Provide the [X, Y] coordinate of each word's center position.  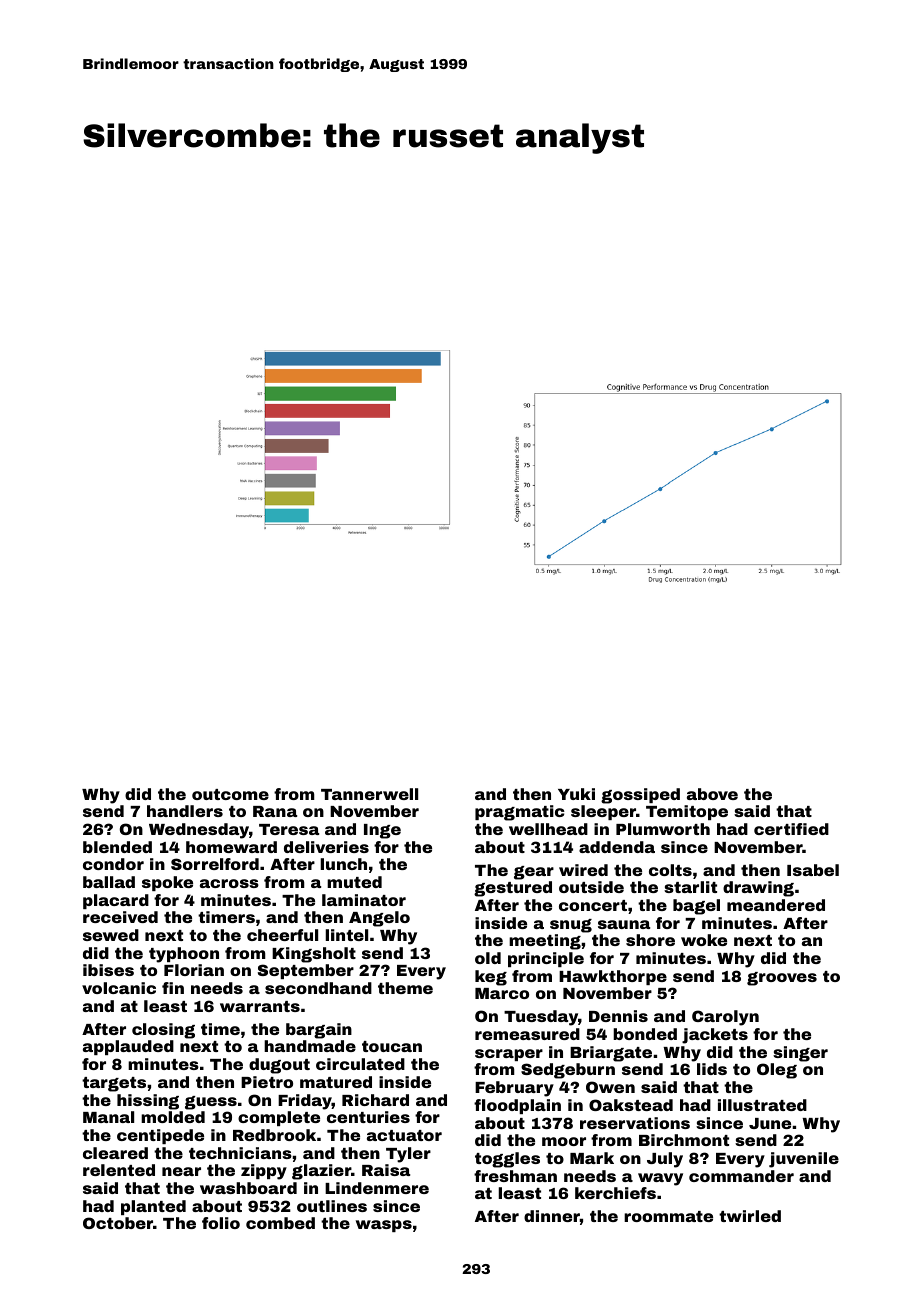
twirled [750, 1216]
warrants [260, 1006]
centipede [160, 1136]
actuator [404, 1135]
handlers [185, 811]
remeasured [527, 1034]
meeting [545, 942]
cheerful [282, 935]
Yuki [576, 794]
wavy [660, 1179]
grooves [782, 979]
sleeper [603, 812]
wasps [384, 1226]
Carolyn [725, 1018]
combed [280, 1223]
